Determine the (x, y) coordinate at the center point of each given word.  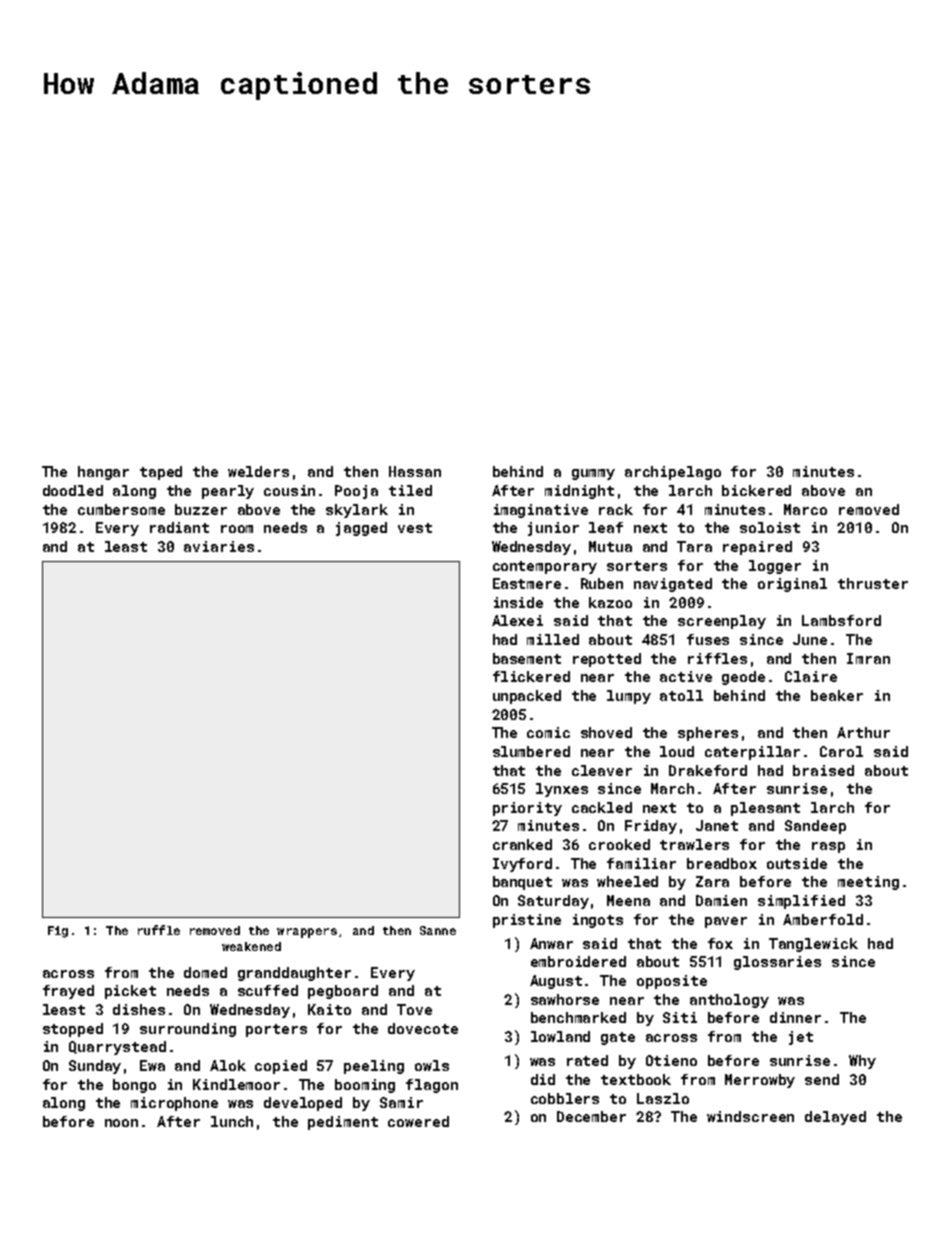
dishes (139, 1009)
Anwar (551, 943)
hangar (103, 473)
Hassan (415, 471)
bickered (756, 490)
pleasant (765, 809)
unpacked (527, 697)
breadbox (722, 863)
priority (527, 809)
